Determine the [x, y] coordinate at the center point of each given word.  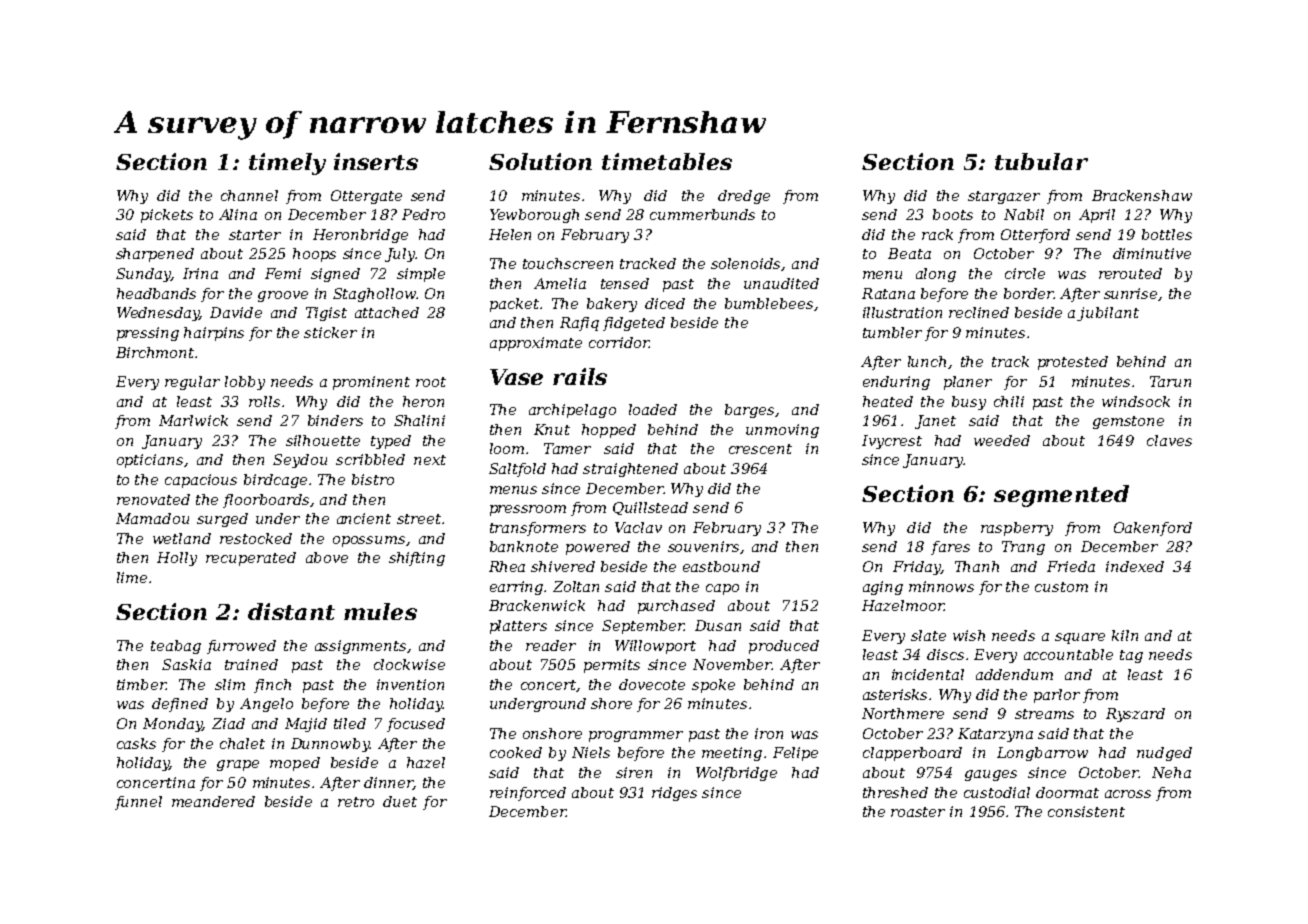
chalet [242, 743]
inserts [376, 161]
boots [953, 214]
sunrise [1130, 293]
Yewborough [534, 216]
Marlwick [193, 420]
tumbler [892, 332]
